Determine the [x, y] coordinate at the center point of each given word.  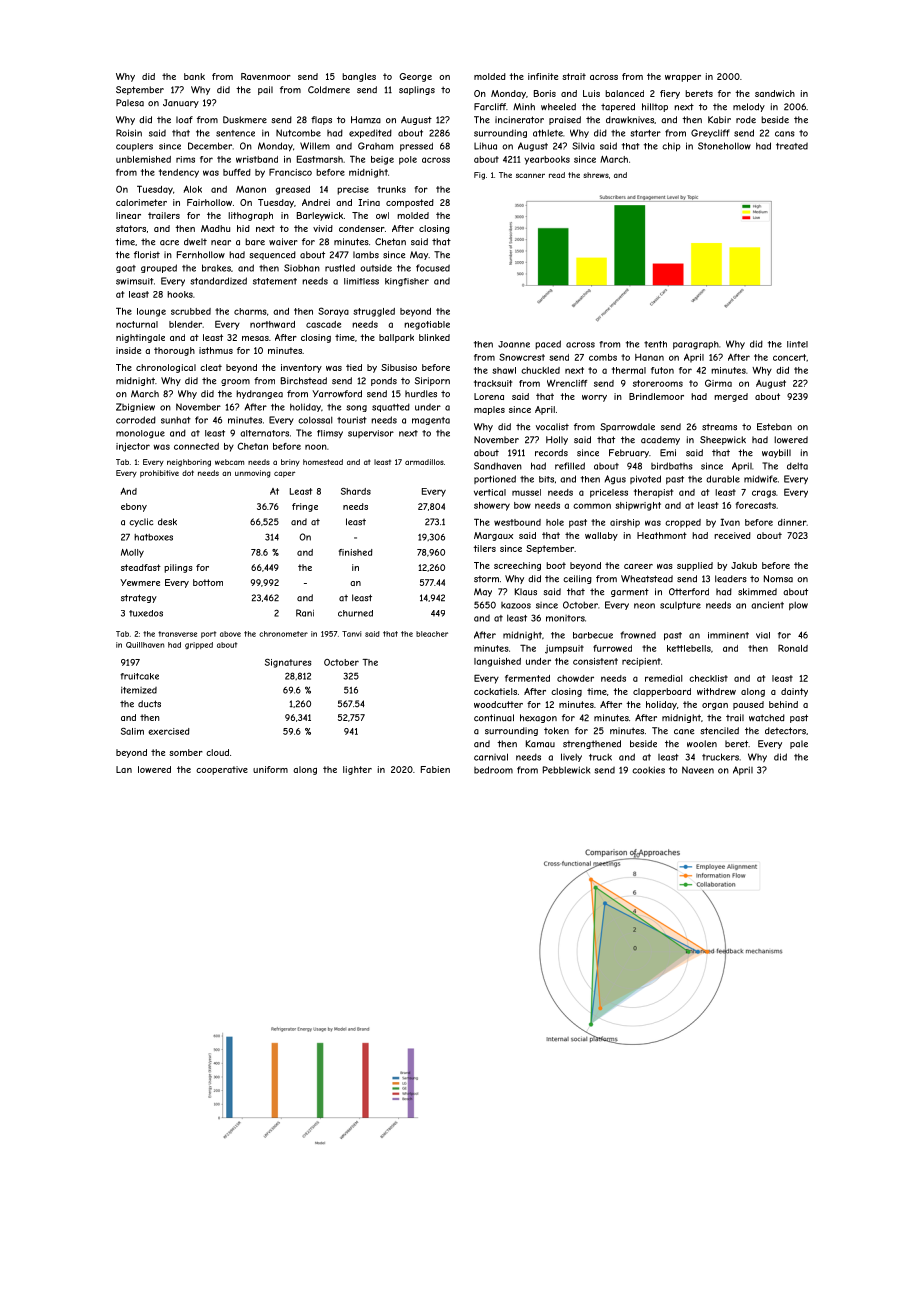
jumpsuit [564, 649]
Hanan [649, 357]
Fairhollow [209, 202]
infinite [543, 76]
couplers [134, 147]
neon [644, 606]
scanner [530, 175]
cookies [648, 770]
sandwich [775, 93]
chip [671, 147]
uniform [270, 769]
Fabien [435, 769]
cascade [323, 324]
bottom [208, 582]
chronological [166, 368]
